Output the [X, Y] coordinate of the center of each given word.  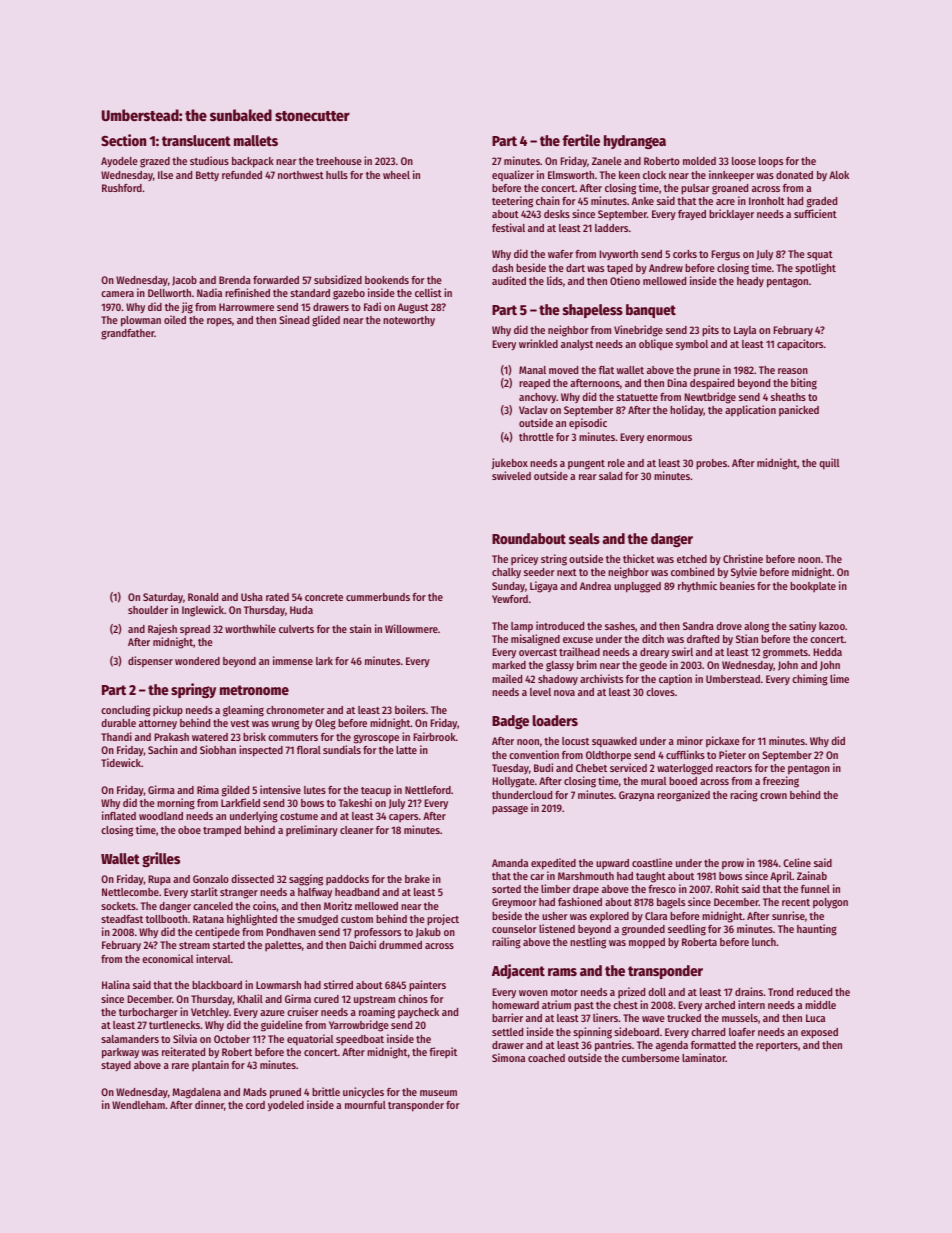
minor [690, 740]
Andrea [595, 586]
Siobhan [218, 749]
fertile [581, 140]
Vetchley [210, 1013]
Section [123, 140]
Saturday [163, 598]
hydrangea [635, 142]
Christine [743, 558]
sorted [506, 889]
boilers [410, 709]
